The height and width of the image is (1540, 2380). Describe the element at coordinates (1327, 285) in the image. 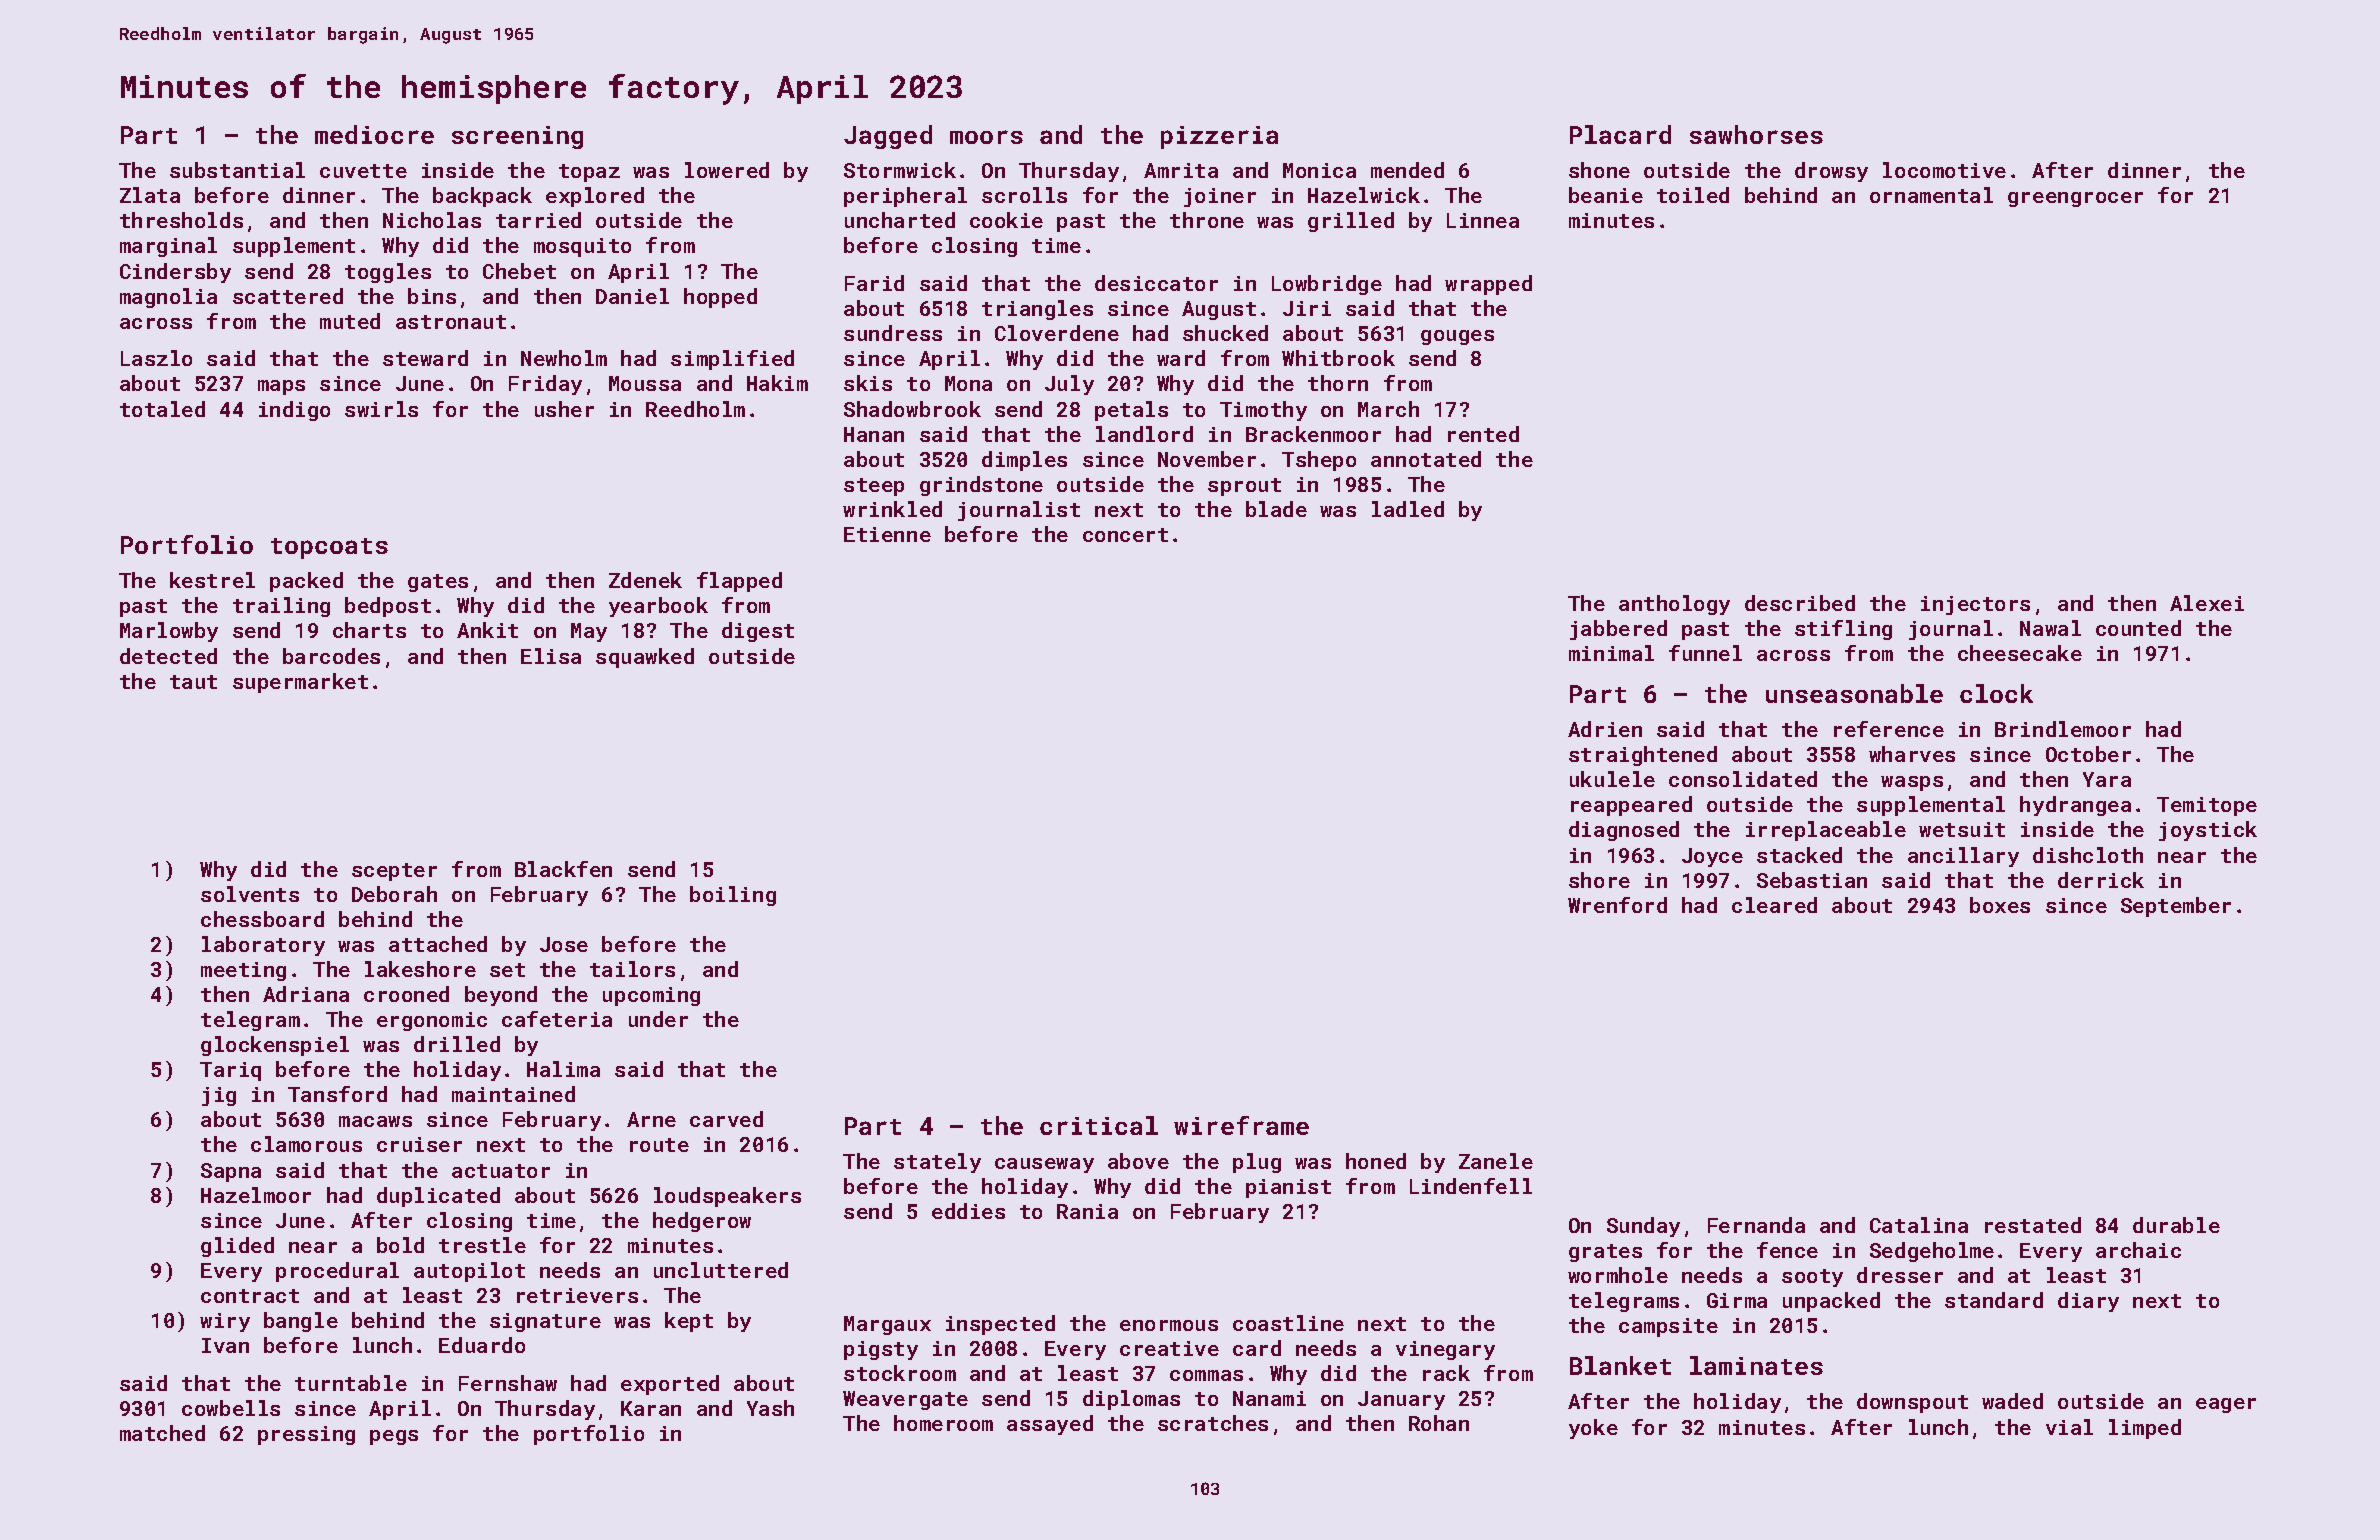

I see `Lowbridge` at that location.
